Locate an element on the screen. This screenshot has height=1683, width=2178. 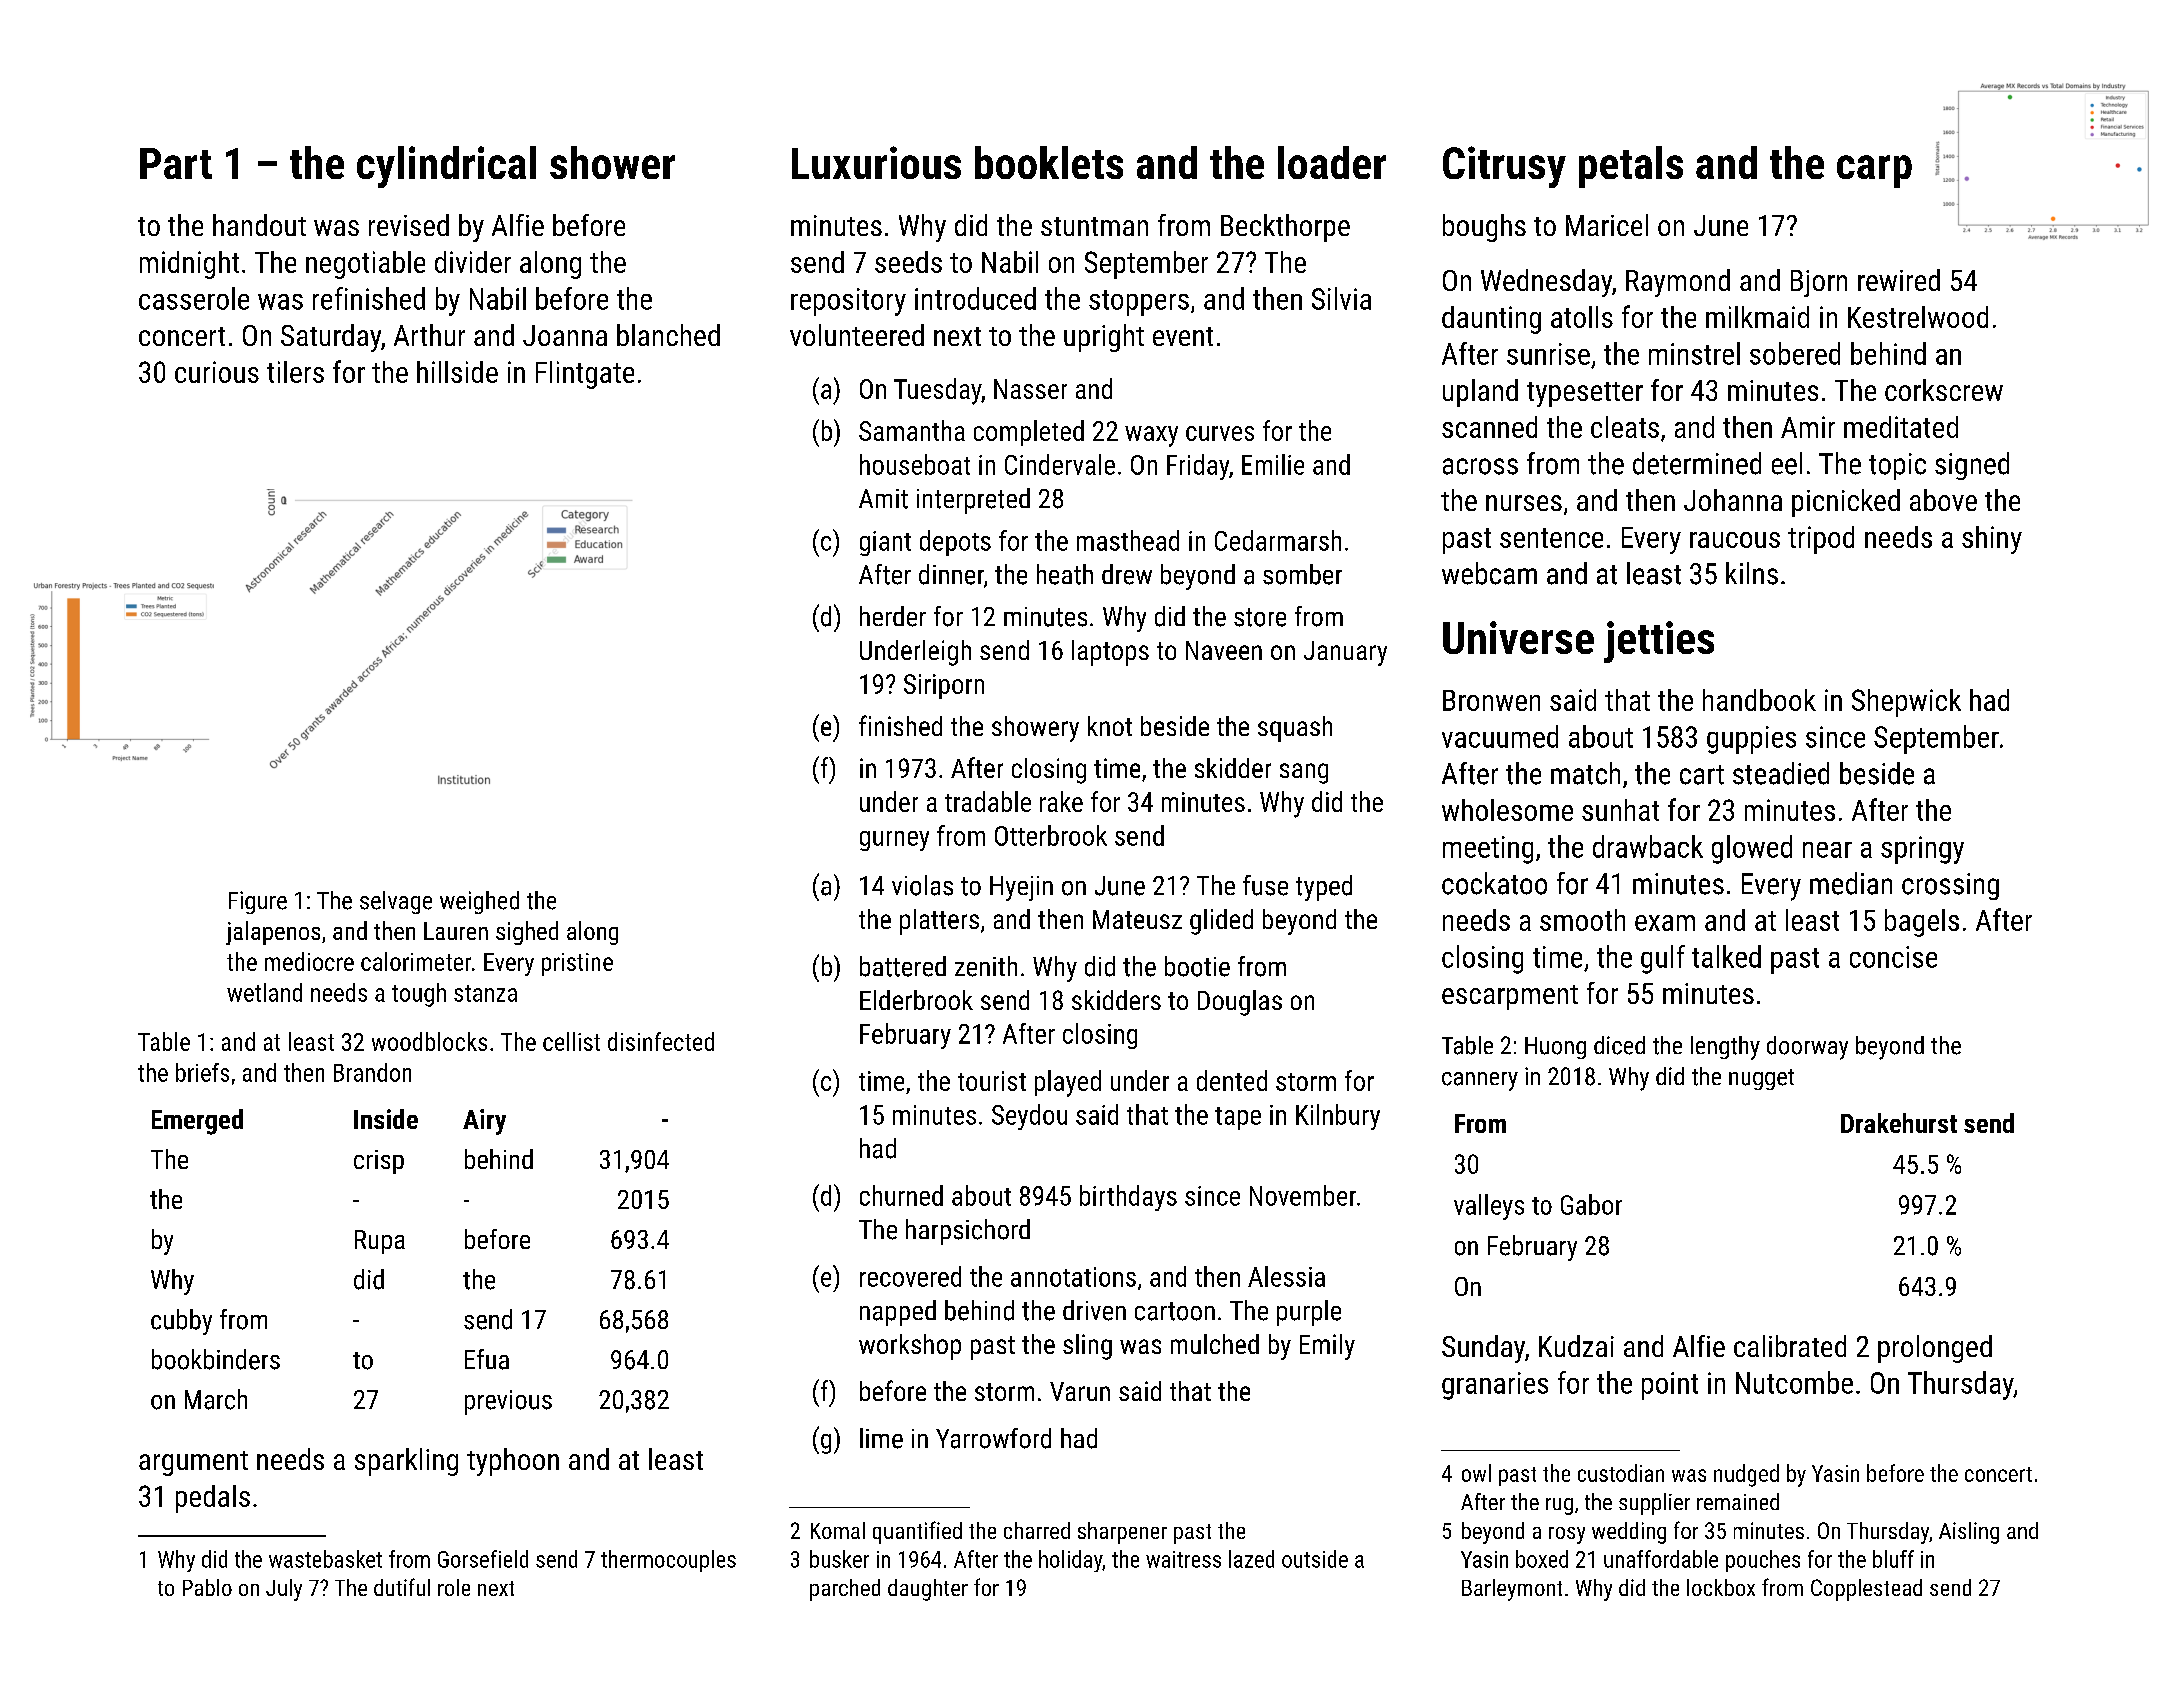
curious is located at coordinates (217, 372).
